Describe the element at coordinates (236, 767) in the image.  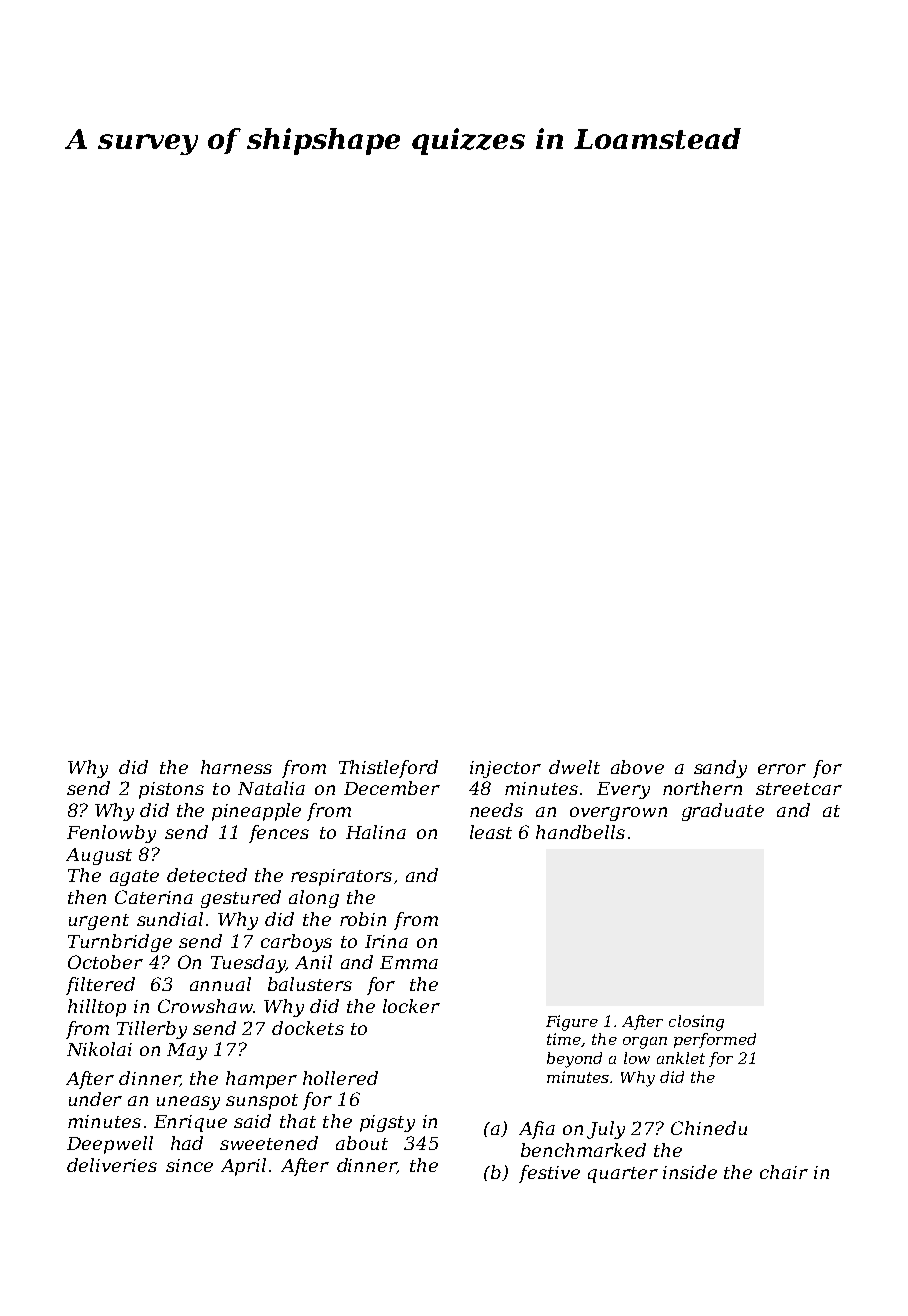
I see `harness` at that location.
